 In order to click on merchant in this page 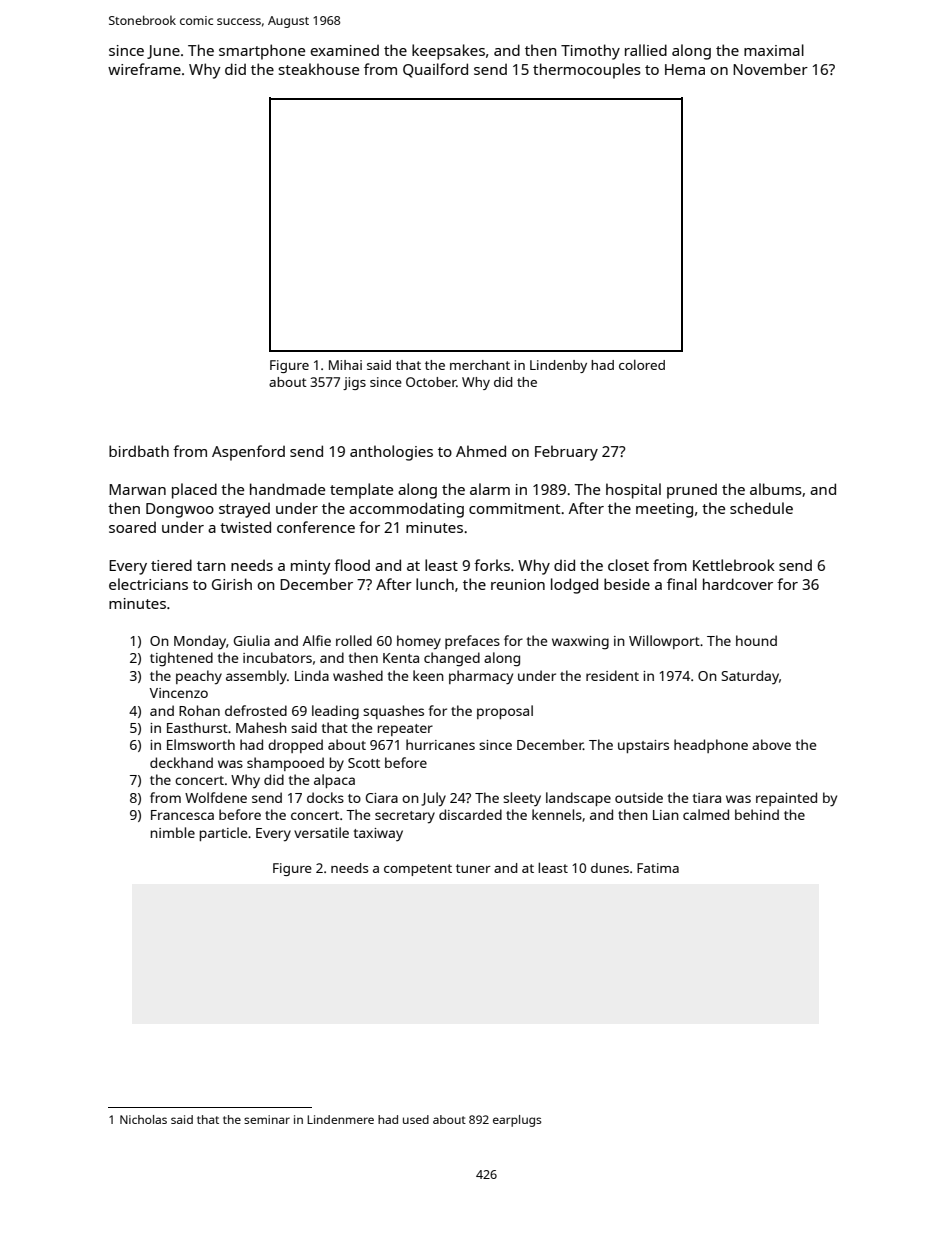, I will do `click(480, 365)`.
